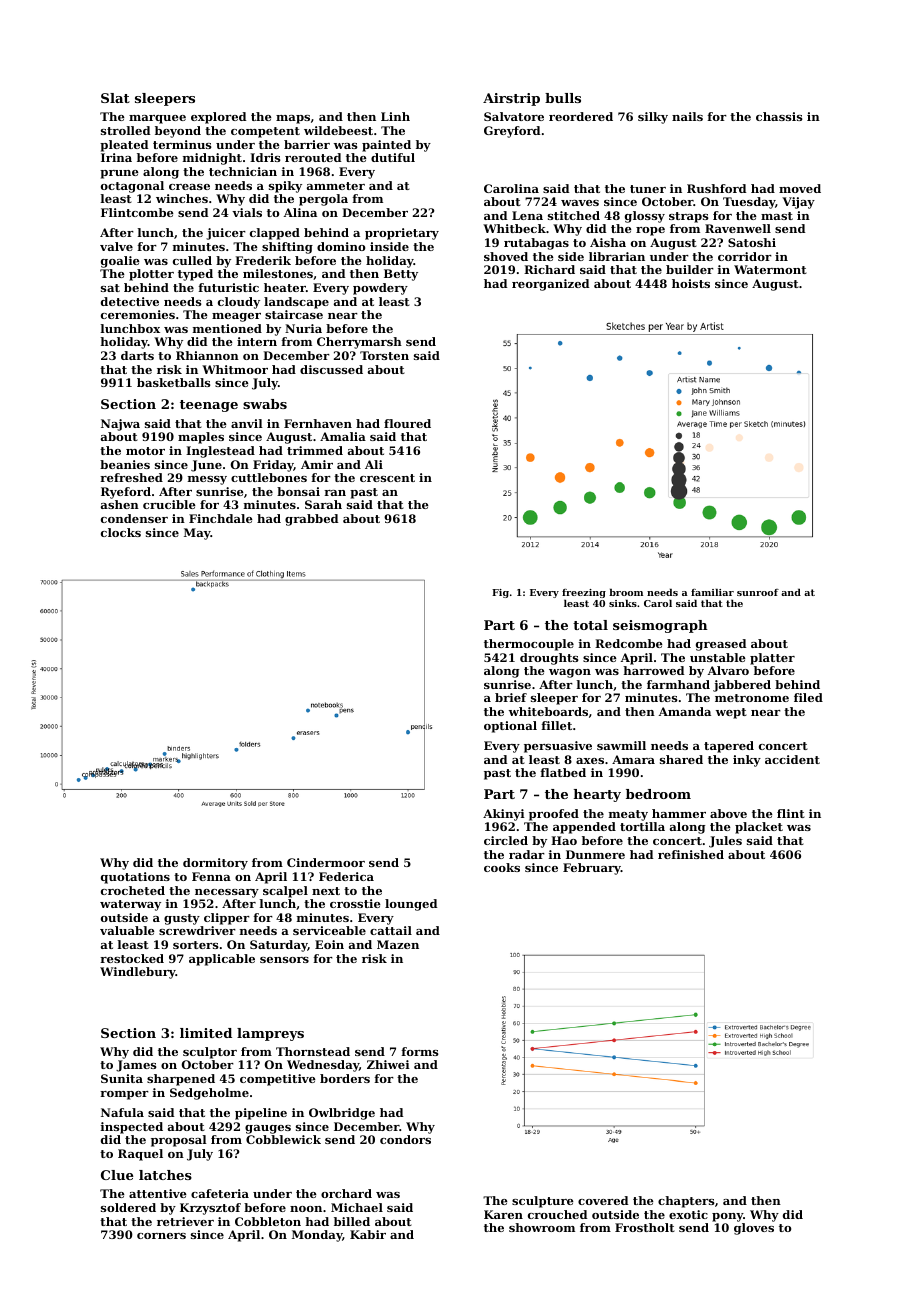 This screenshot has height=1308, width=924. What do you see at coordinates (182, 198) in the screenshot?
I see `winches` at bounding box center [182, 198].
